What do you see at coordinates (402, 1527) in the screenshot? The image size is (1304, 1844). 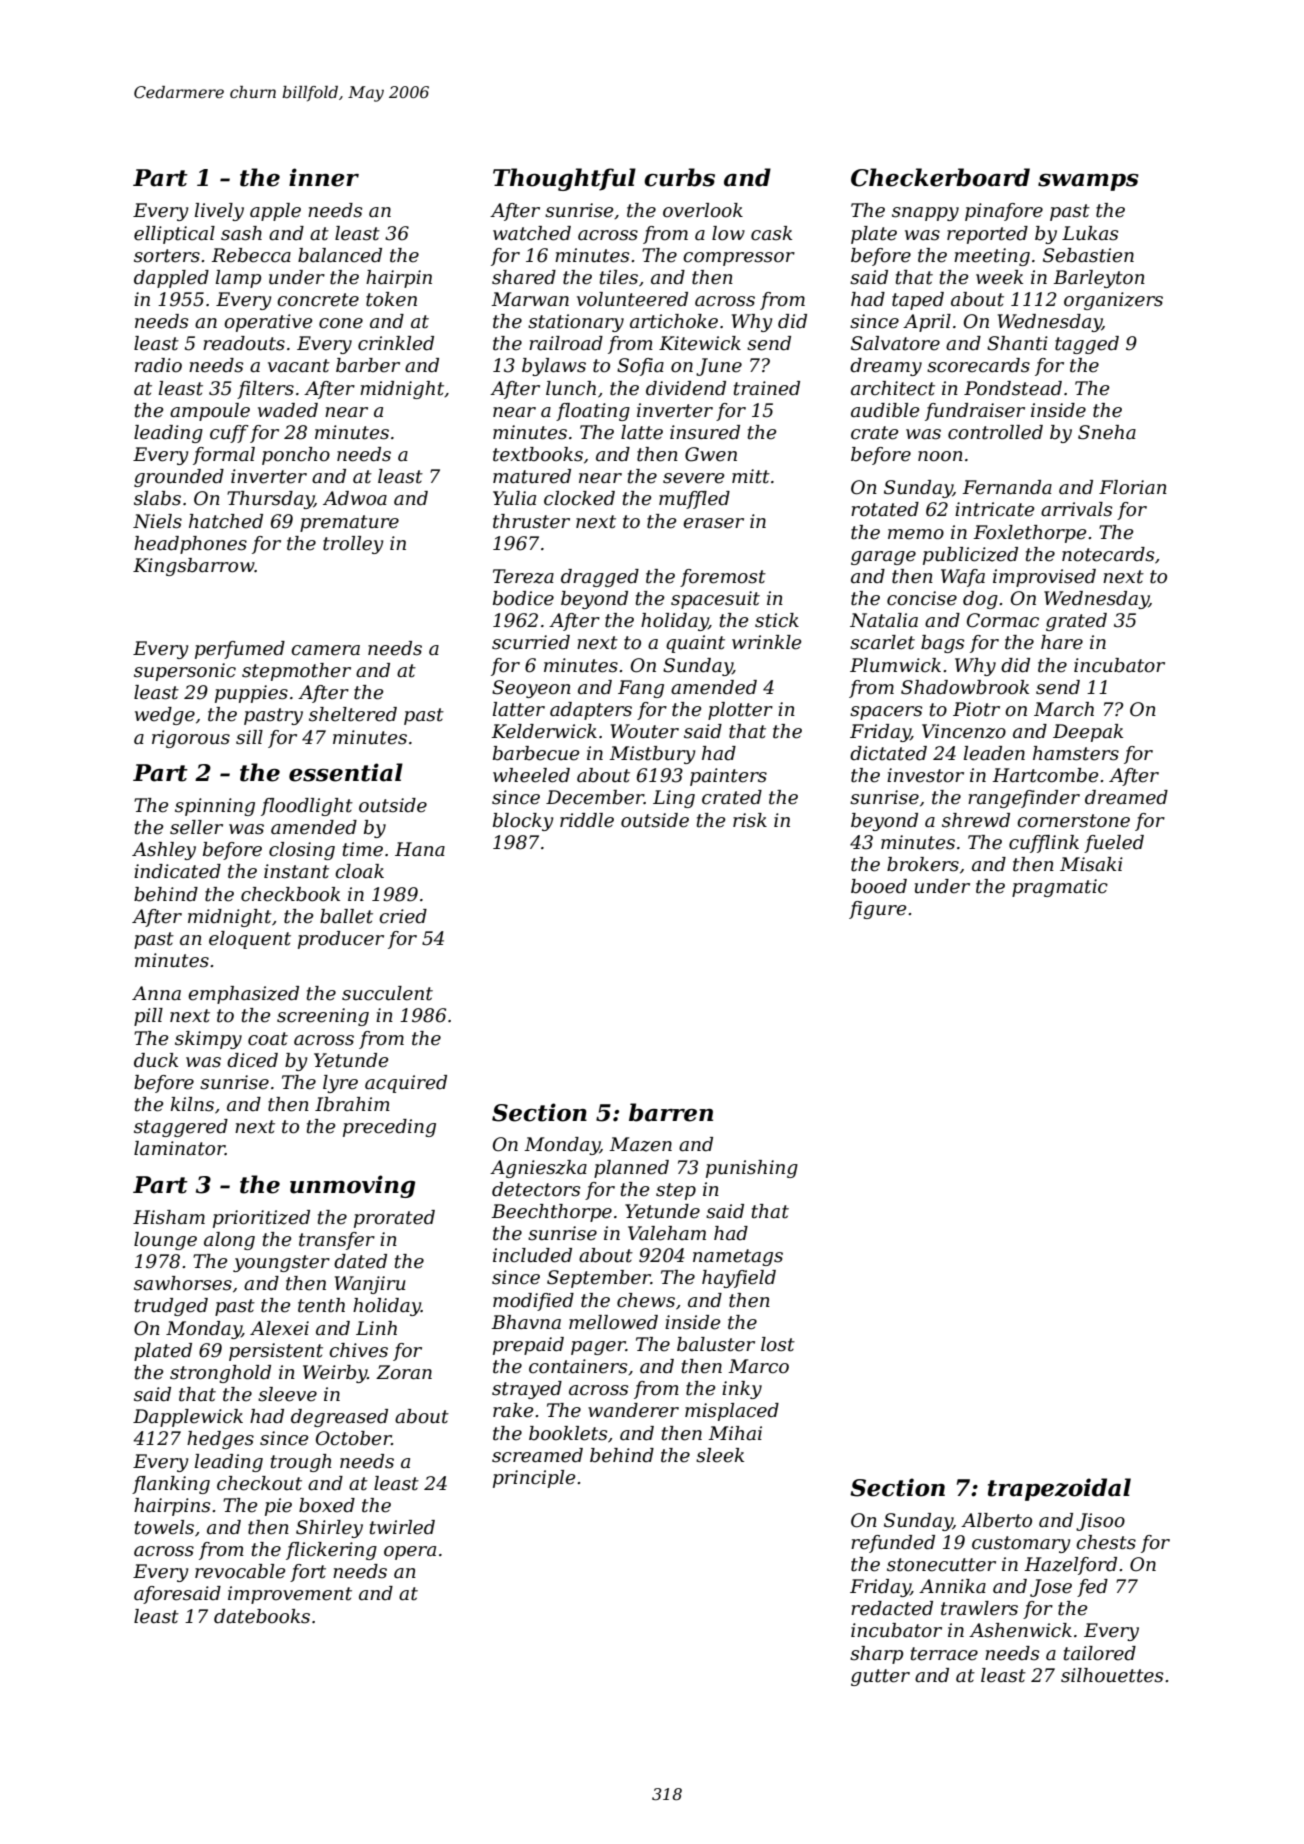 I see `twirled` at bounding box center [402, 1527].
